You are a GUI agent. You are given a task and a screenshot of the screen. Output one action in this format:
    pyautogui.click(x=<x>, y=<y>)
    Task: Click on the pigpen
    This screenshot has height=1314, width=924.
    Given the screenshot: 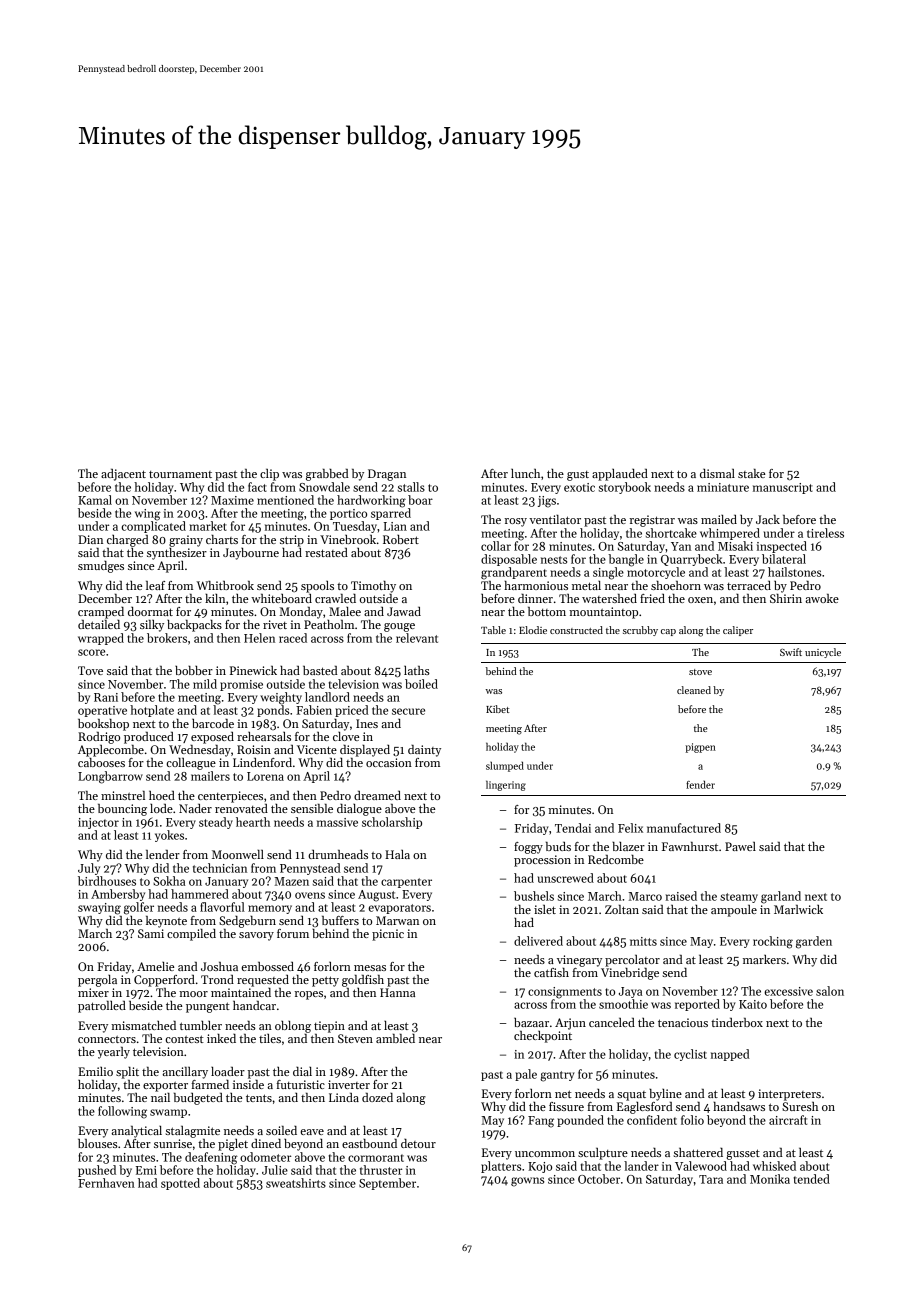 What is the action you would take?
    pyautogui.click(x=701, y=748)
